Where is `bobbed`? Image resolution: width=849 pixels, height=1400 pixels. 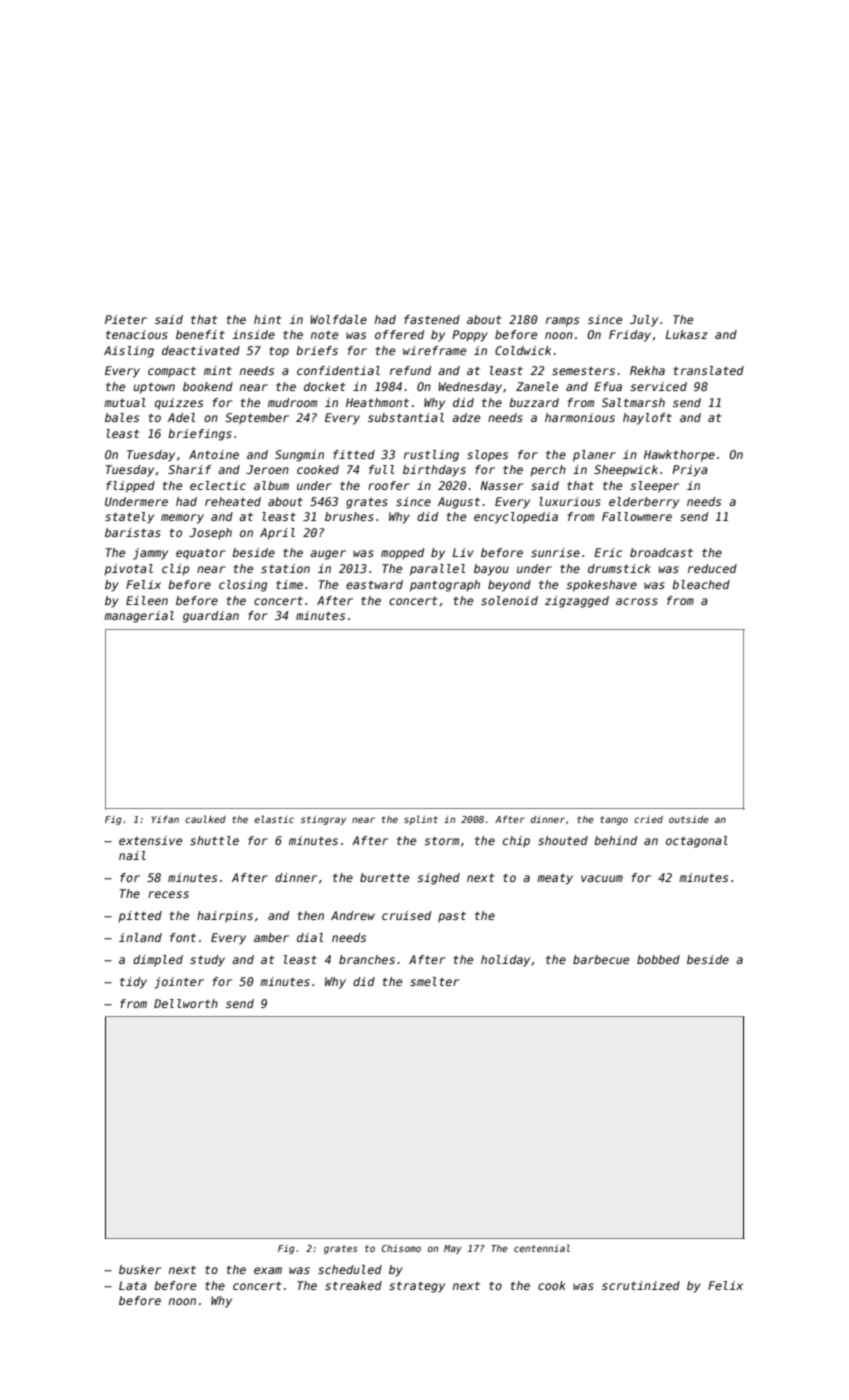 bobbed is located at coordinates (658, 959).
